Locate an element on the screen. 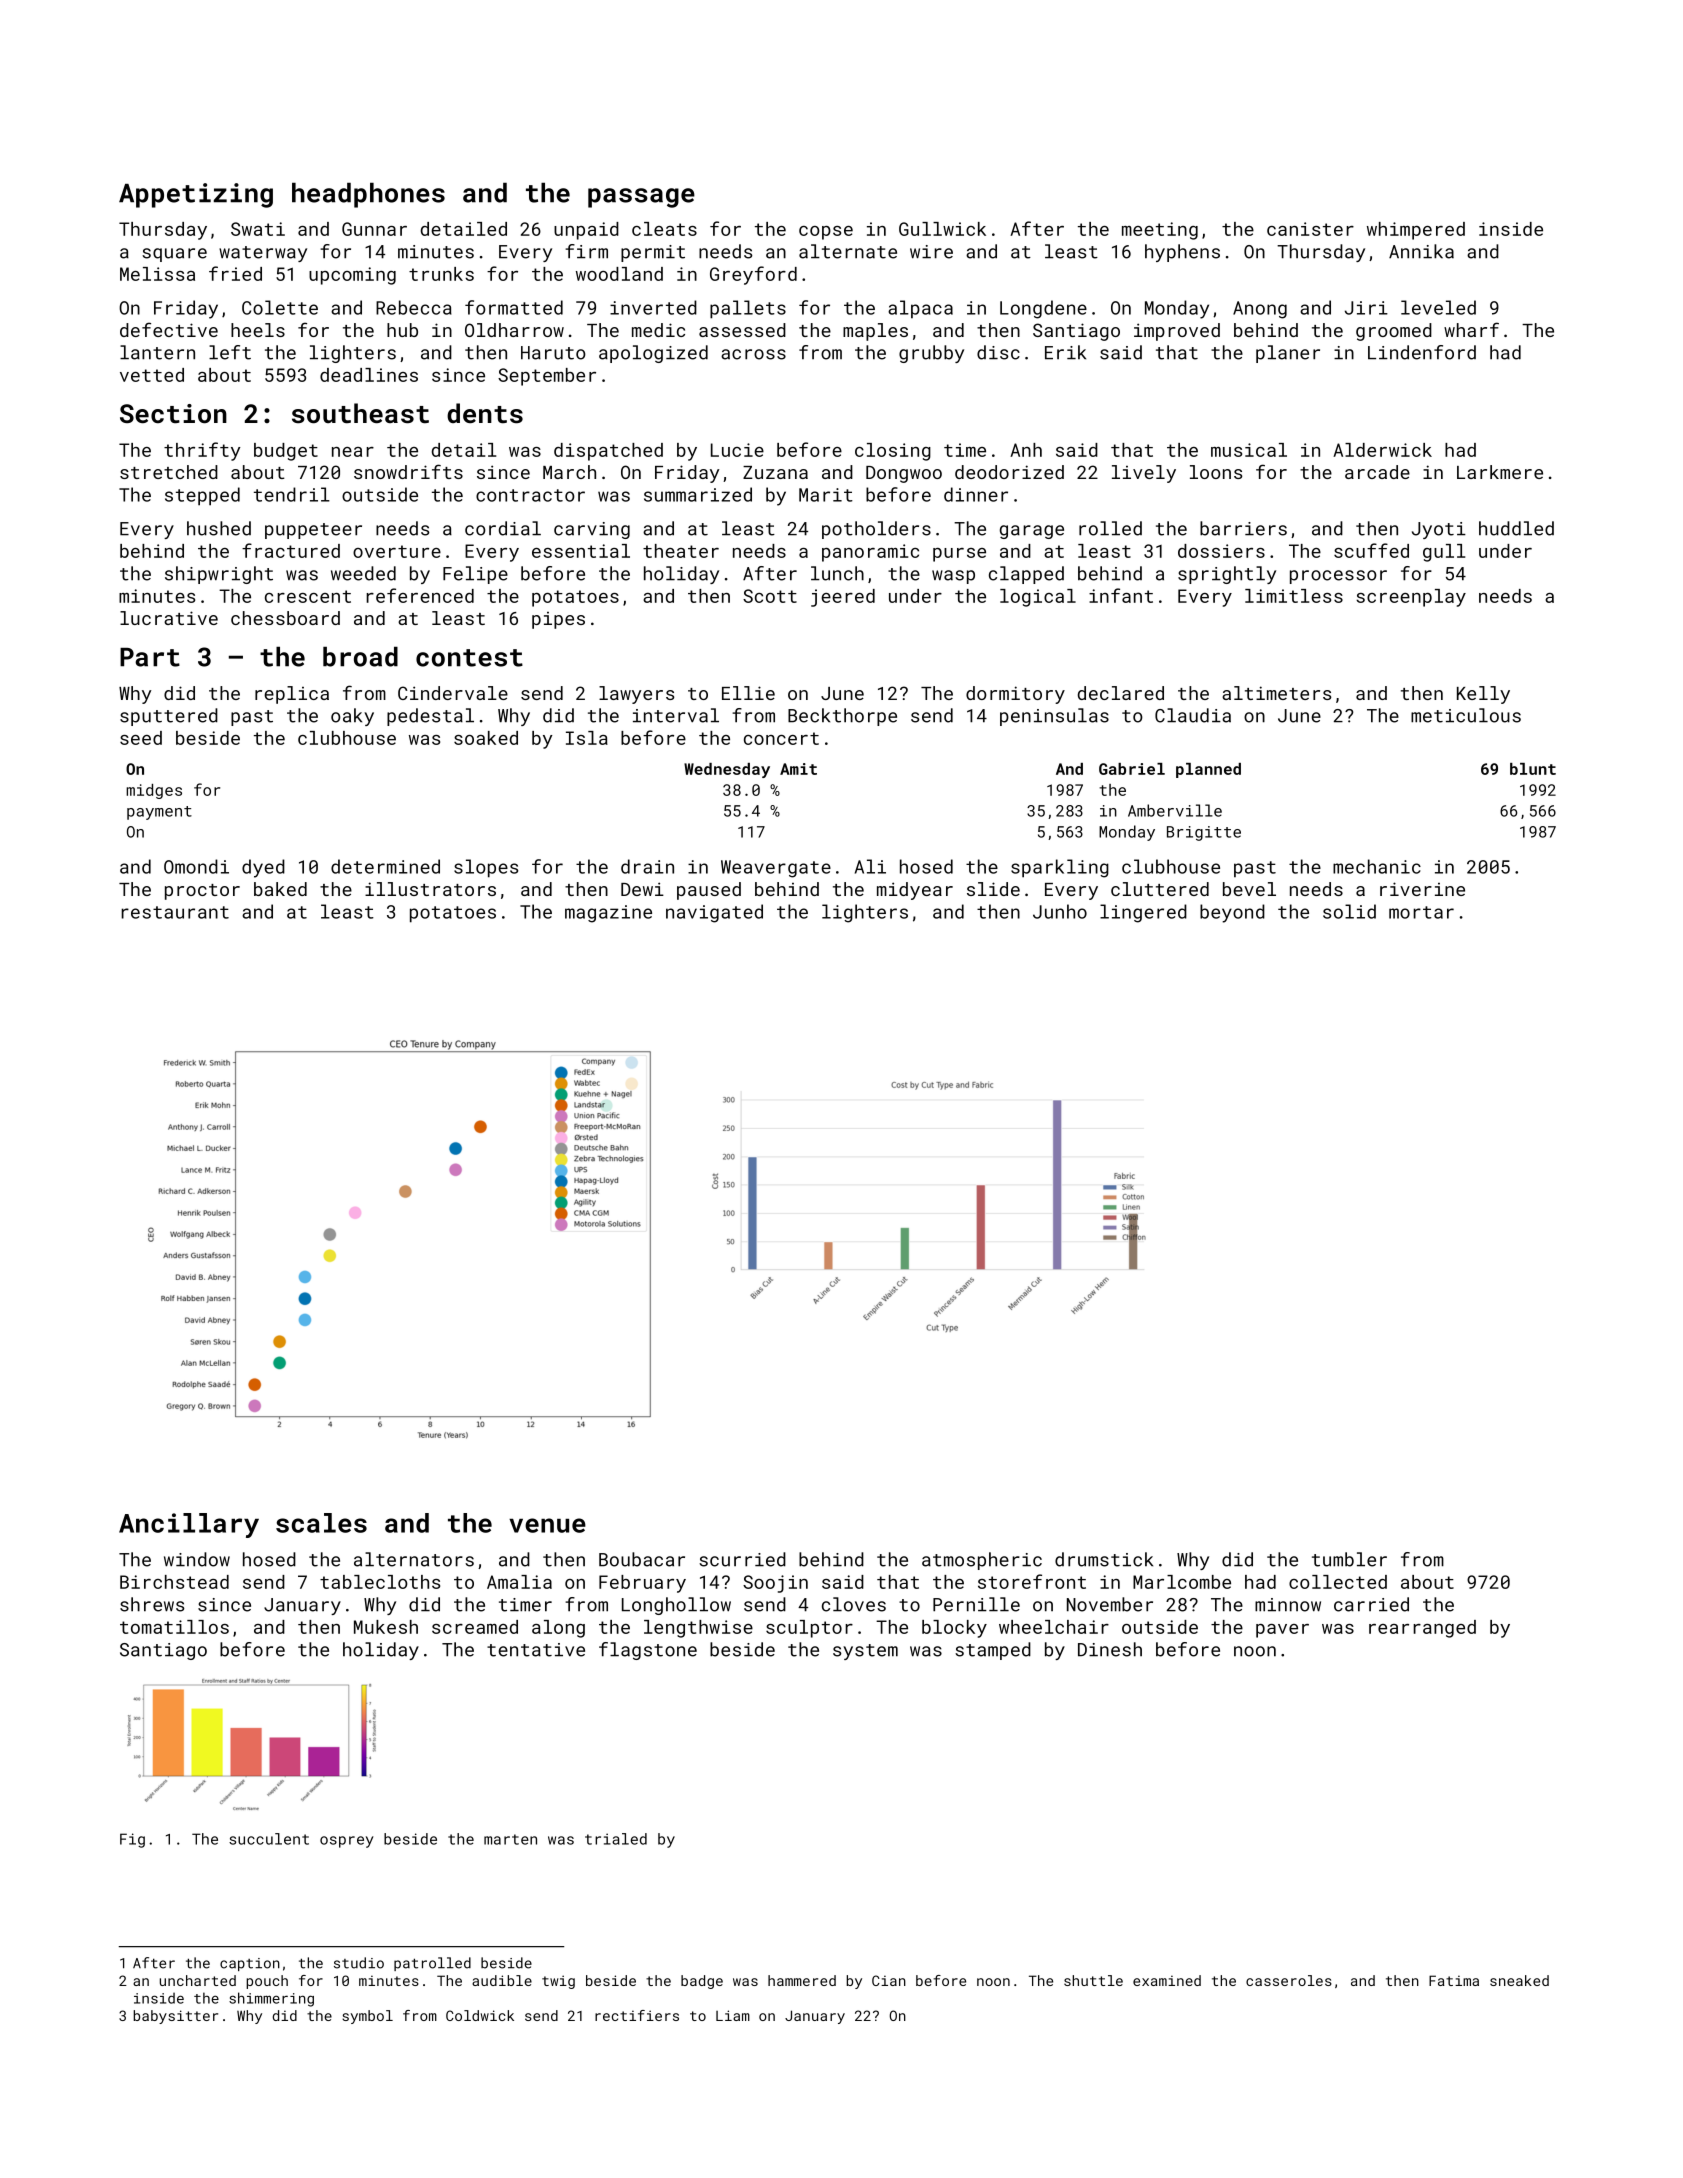 This screenshot has width=1683, height=2178. stamped is located at coordinates (993, 1651).
